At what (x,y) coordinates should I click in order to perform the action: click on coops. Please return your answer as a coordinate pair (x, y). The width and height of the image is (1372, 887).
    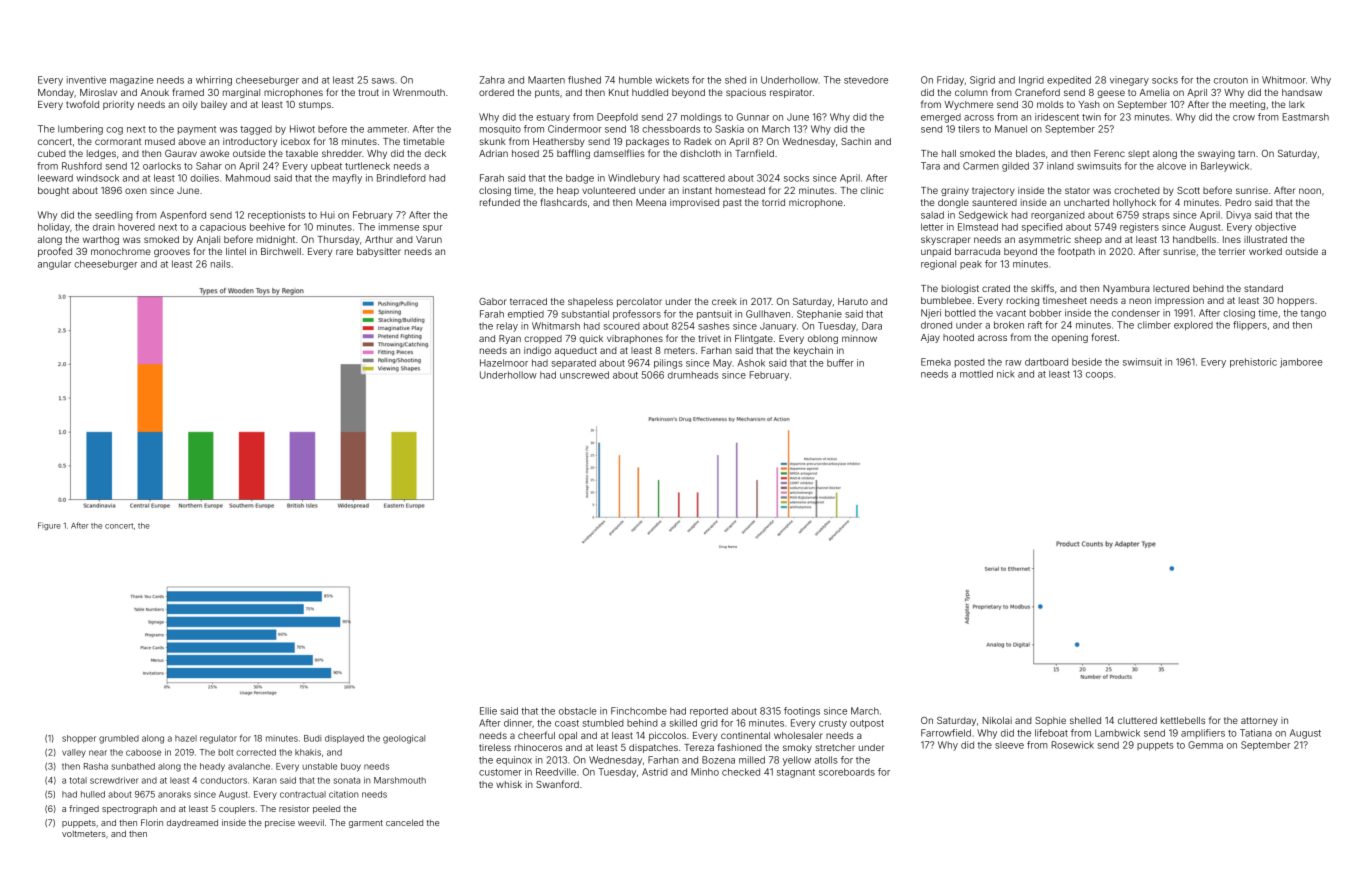
    Looking at the image, I should click on (1099, 376).
